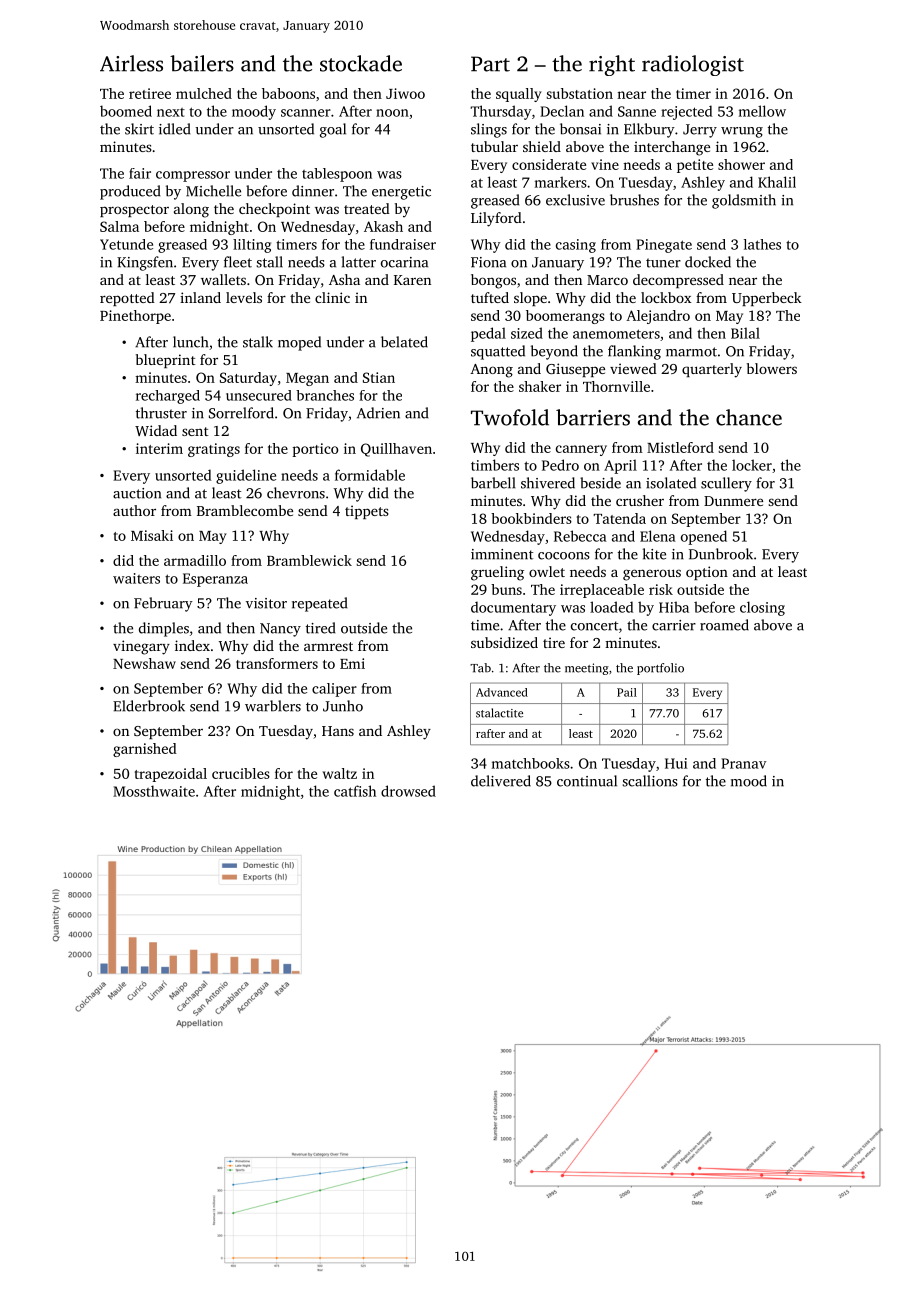  I want to click on formidable, so click(370, 475).
